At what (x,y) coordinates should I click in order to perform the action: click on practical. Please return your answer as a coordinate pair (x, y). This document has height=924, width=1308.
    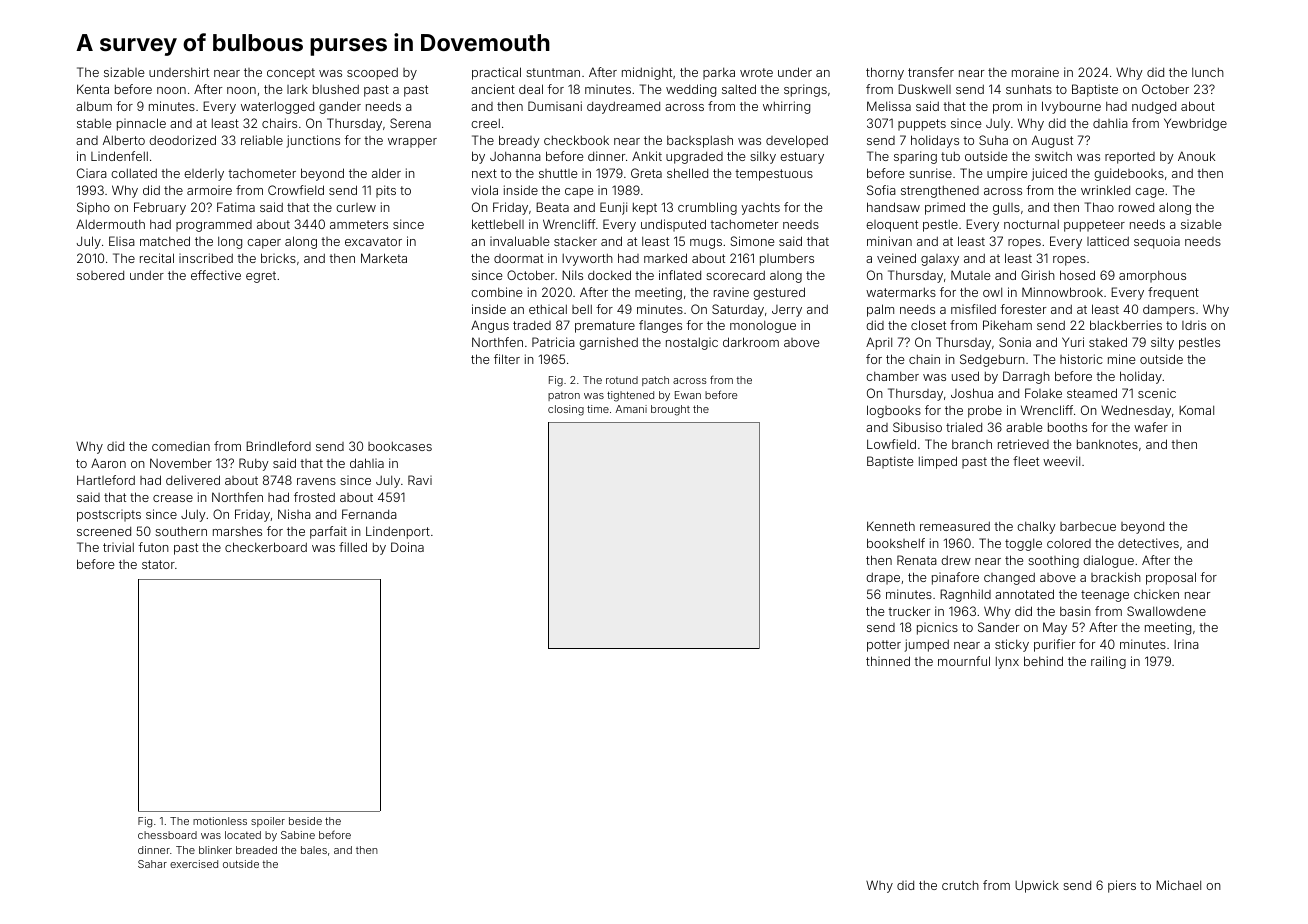
    Looking at the image, I should click on (496, 73).
